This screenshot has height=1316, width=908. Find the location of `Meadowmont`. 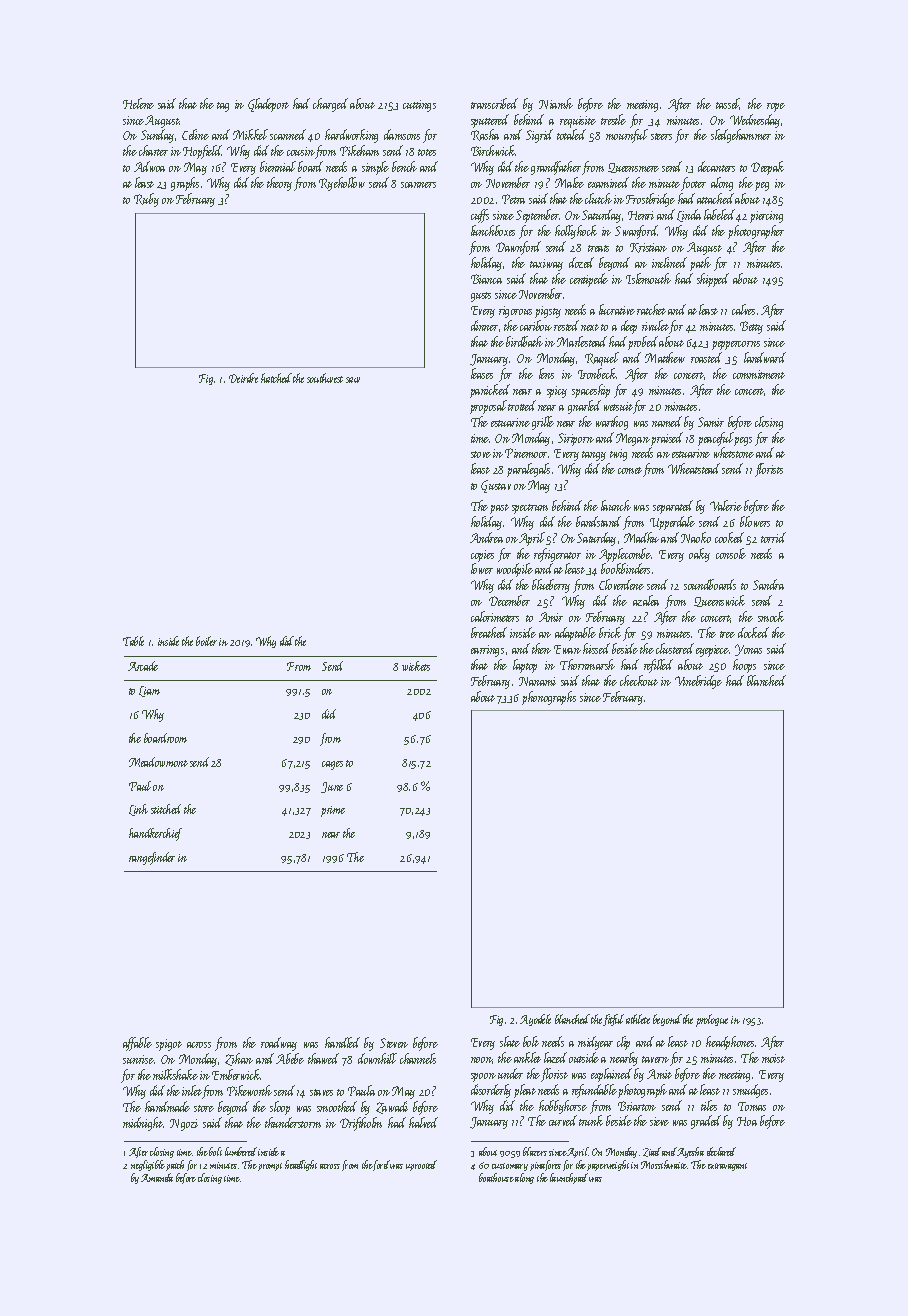

Meadowmont is located at coordinates (158, 762).
